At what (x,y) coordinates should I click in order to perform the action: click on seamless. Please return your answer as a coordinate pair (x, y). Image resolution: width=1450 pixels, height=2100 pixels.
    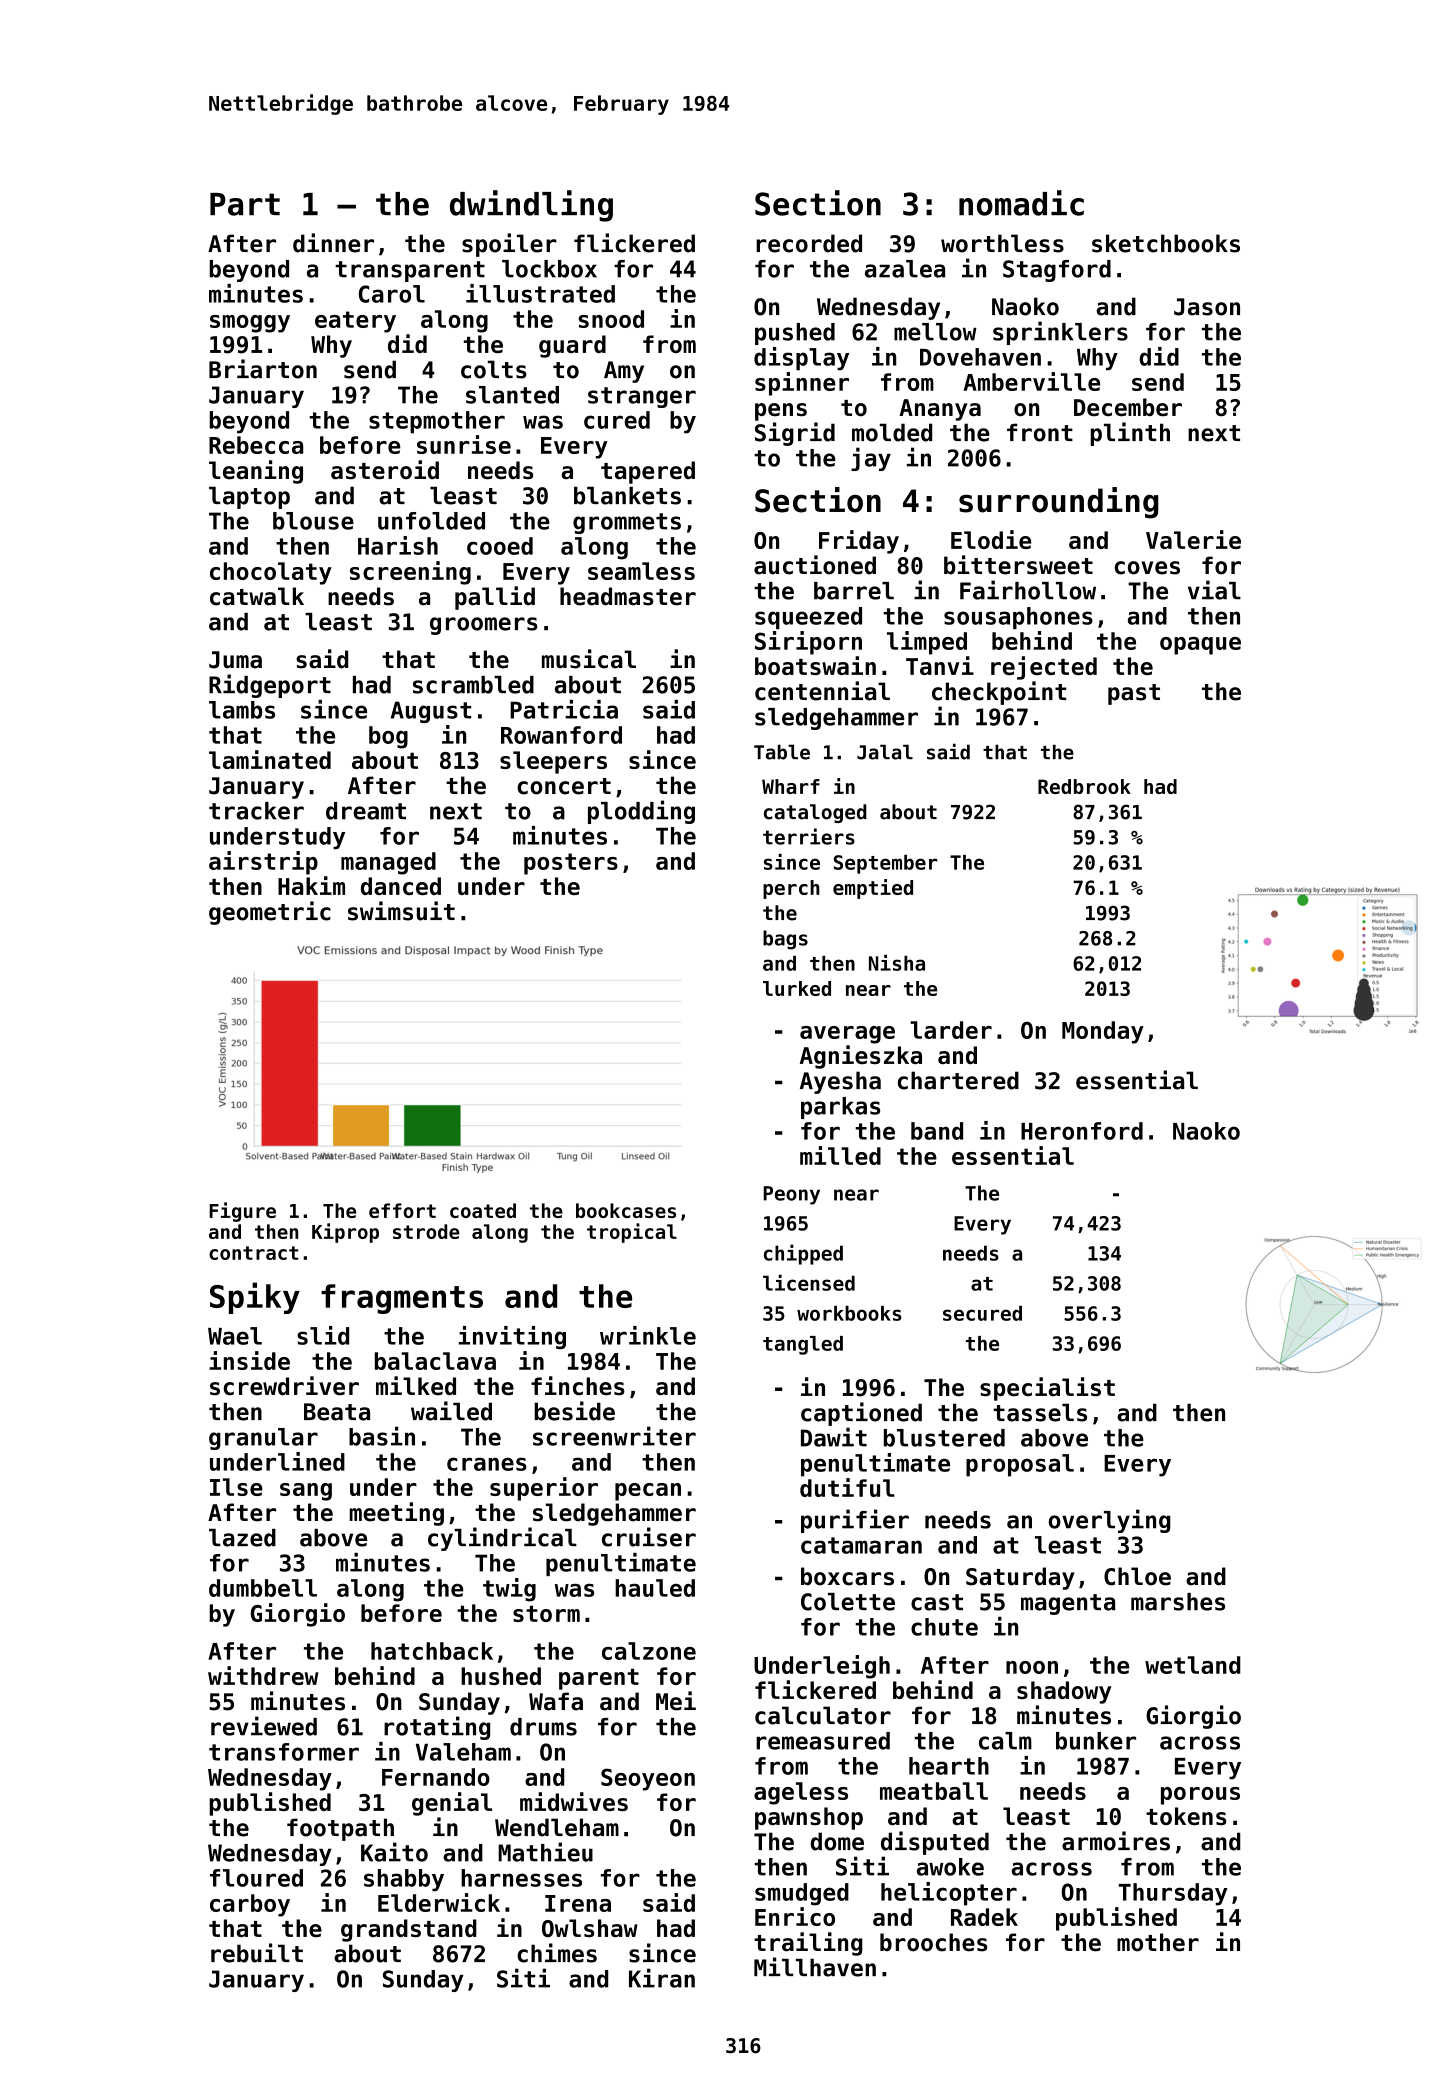
    Looking at the image, I should click on (641, 571).
